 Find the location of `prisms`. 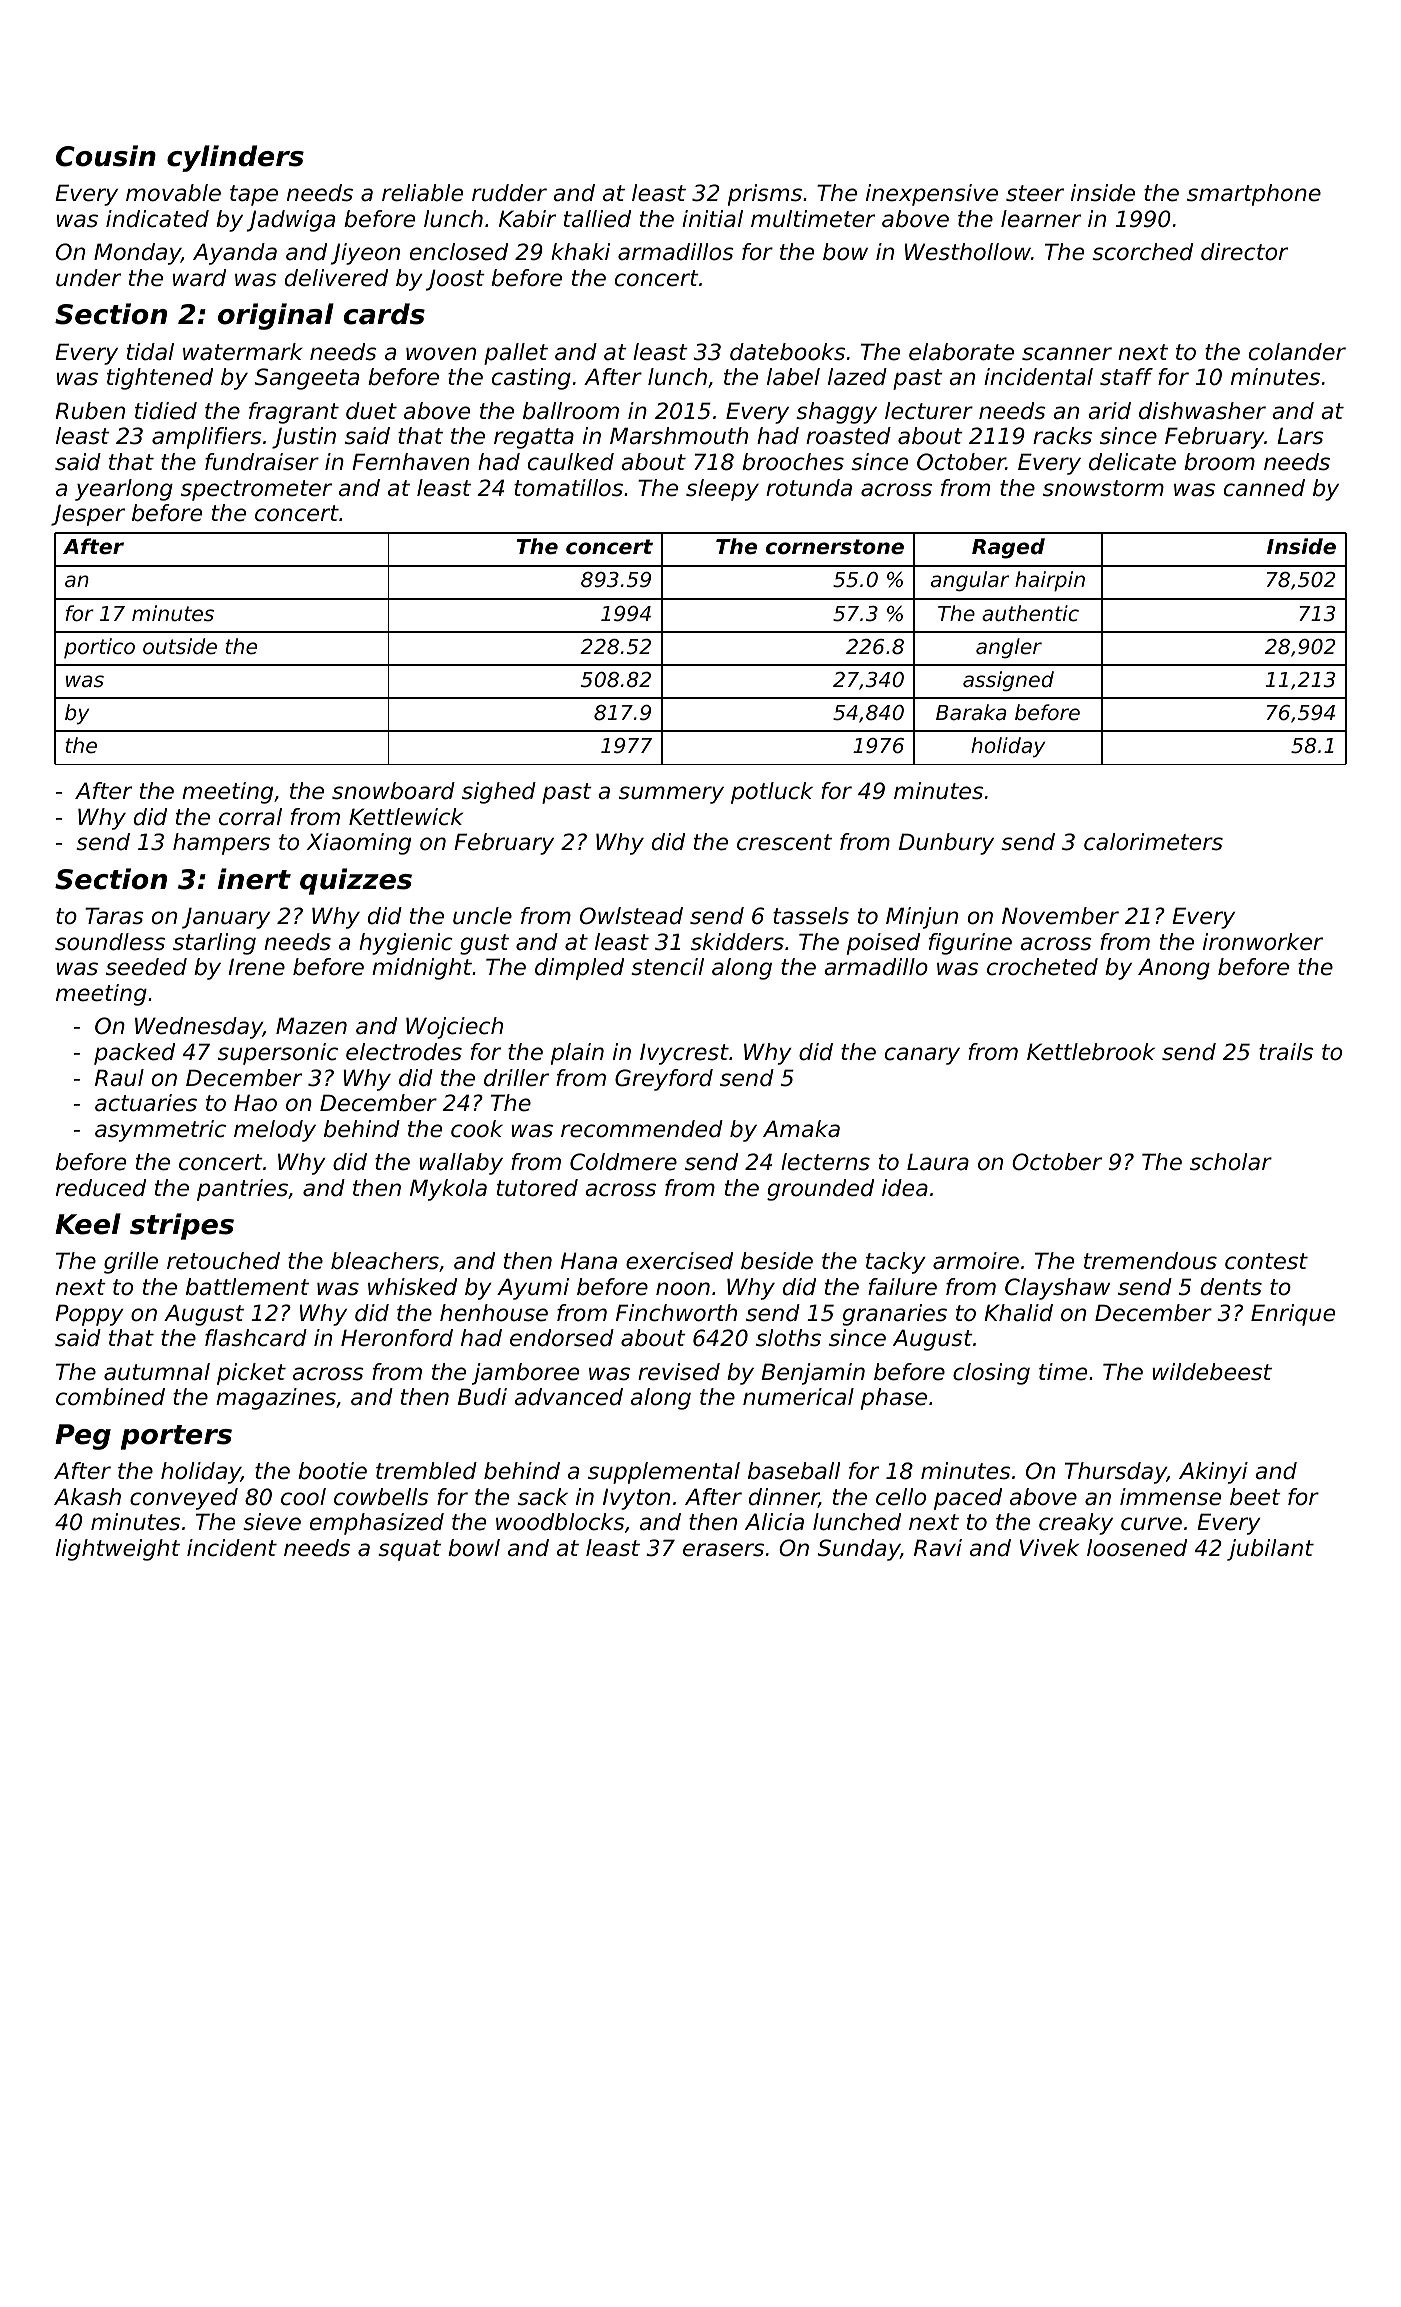

prisms is located at coordinates (765, 195).
